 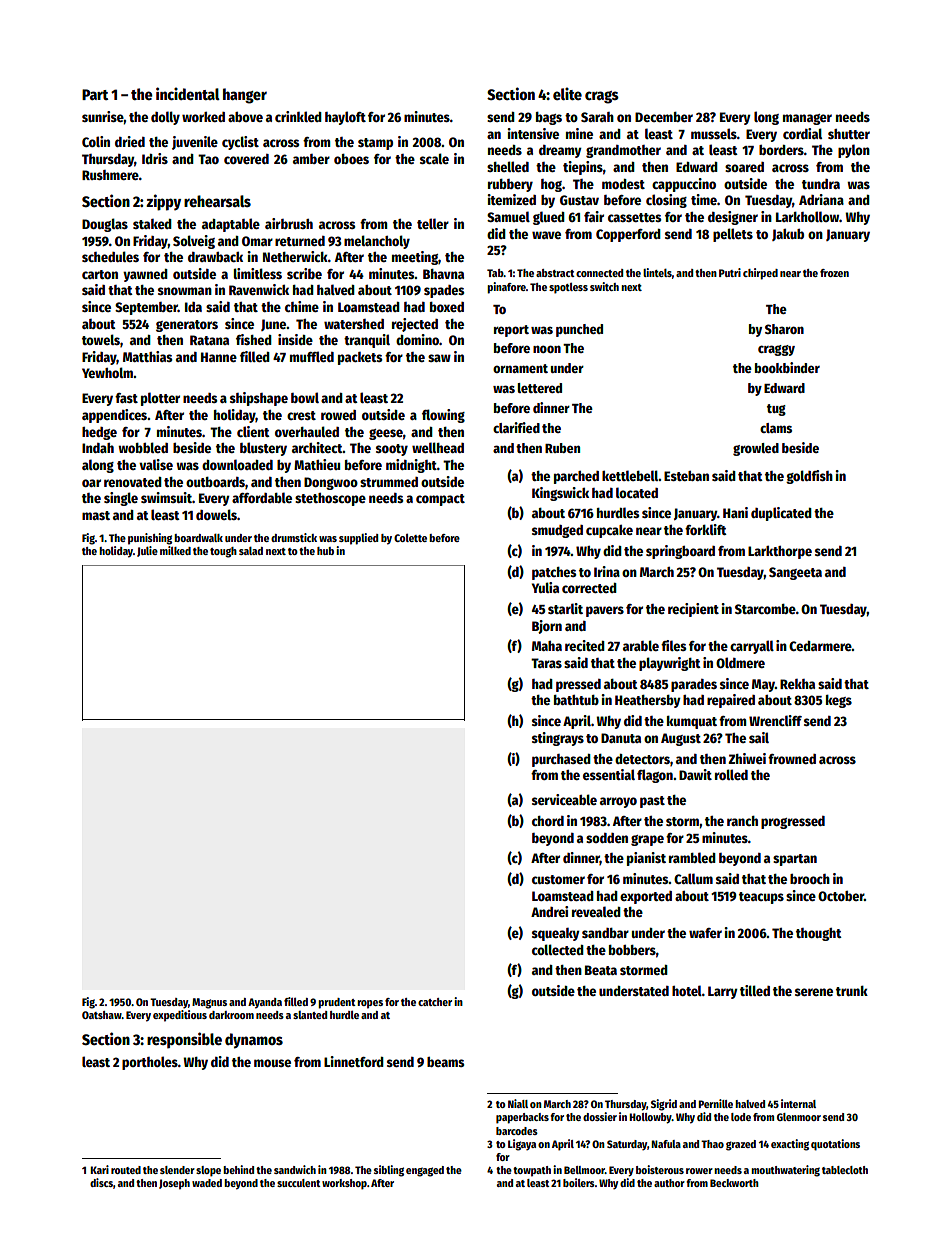 I want to click on Sharon, so click(x=784, y=329).
